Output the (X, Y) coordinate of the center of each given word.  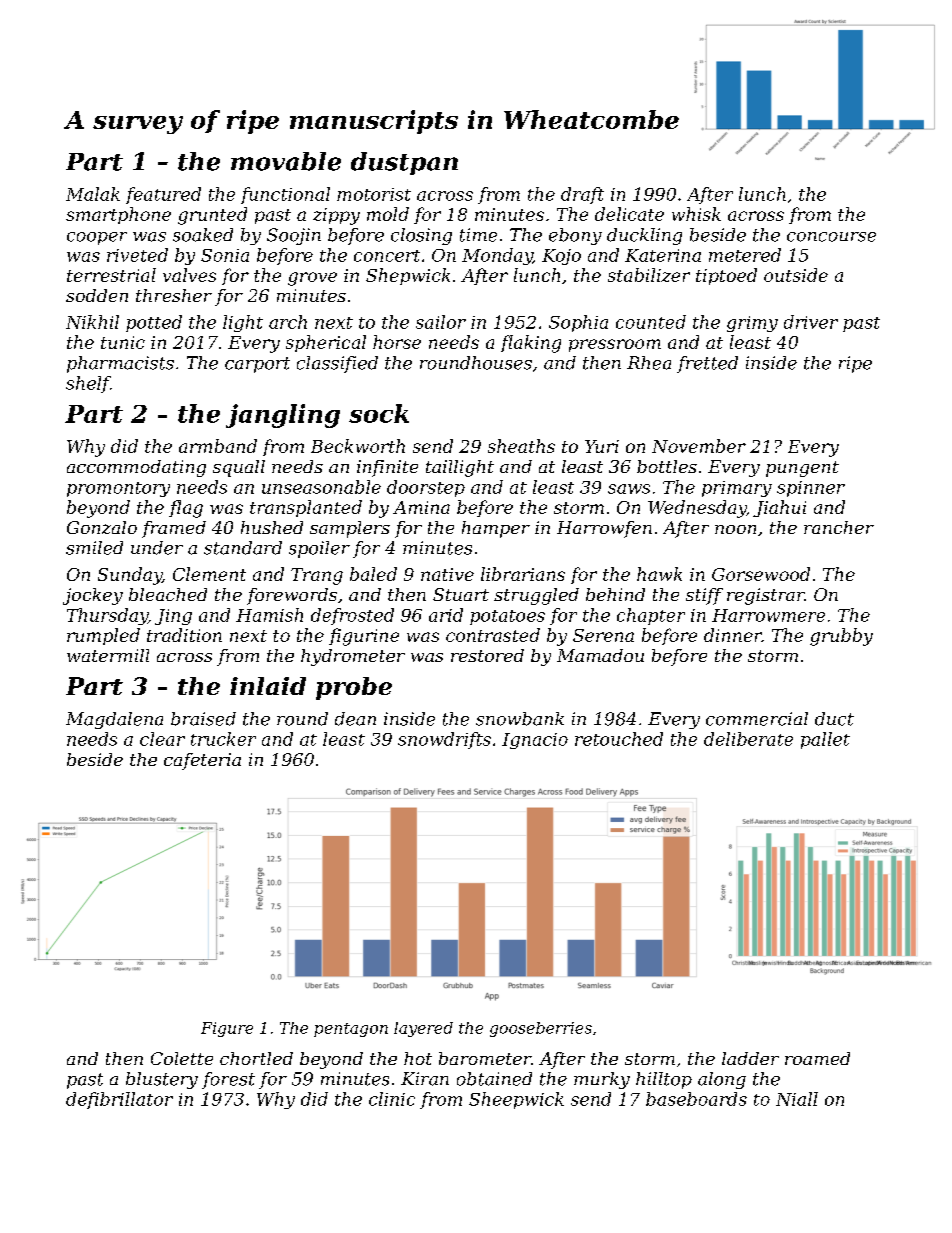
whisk (696, 214)
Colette (182, 1058)
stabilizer (649, 275)
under (157, 548)
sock (379, 413)
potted (154, 323)
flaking (531, 344)
